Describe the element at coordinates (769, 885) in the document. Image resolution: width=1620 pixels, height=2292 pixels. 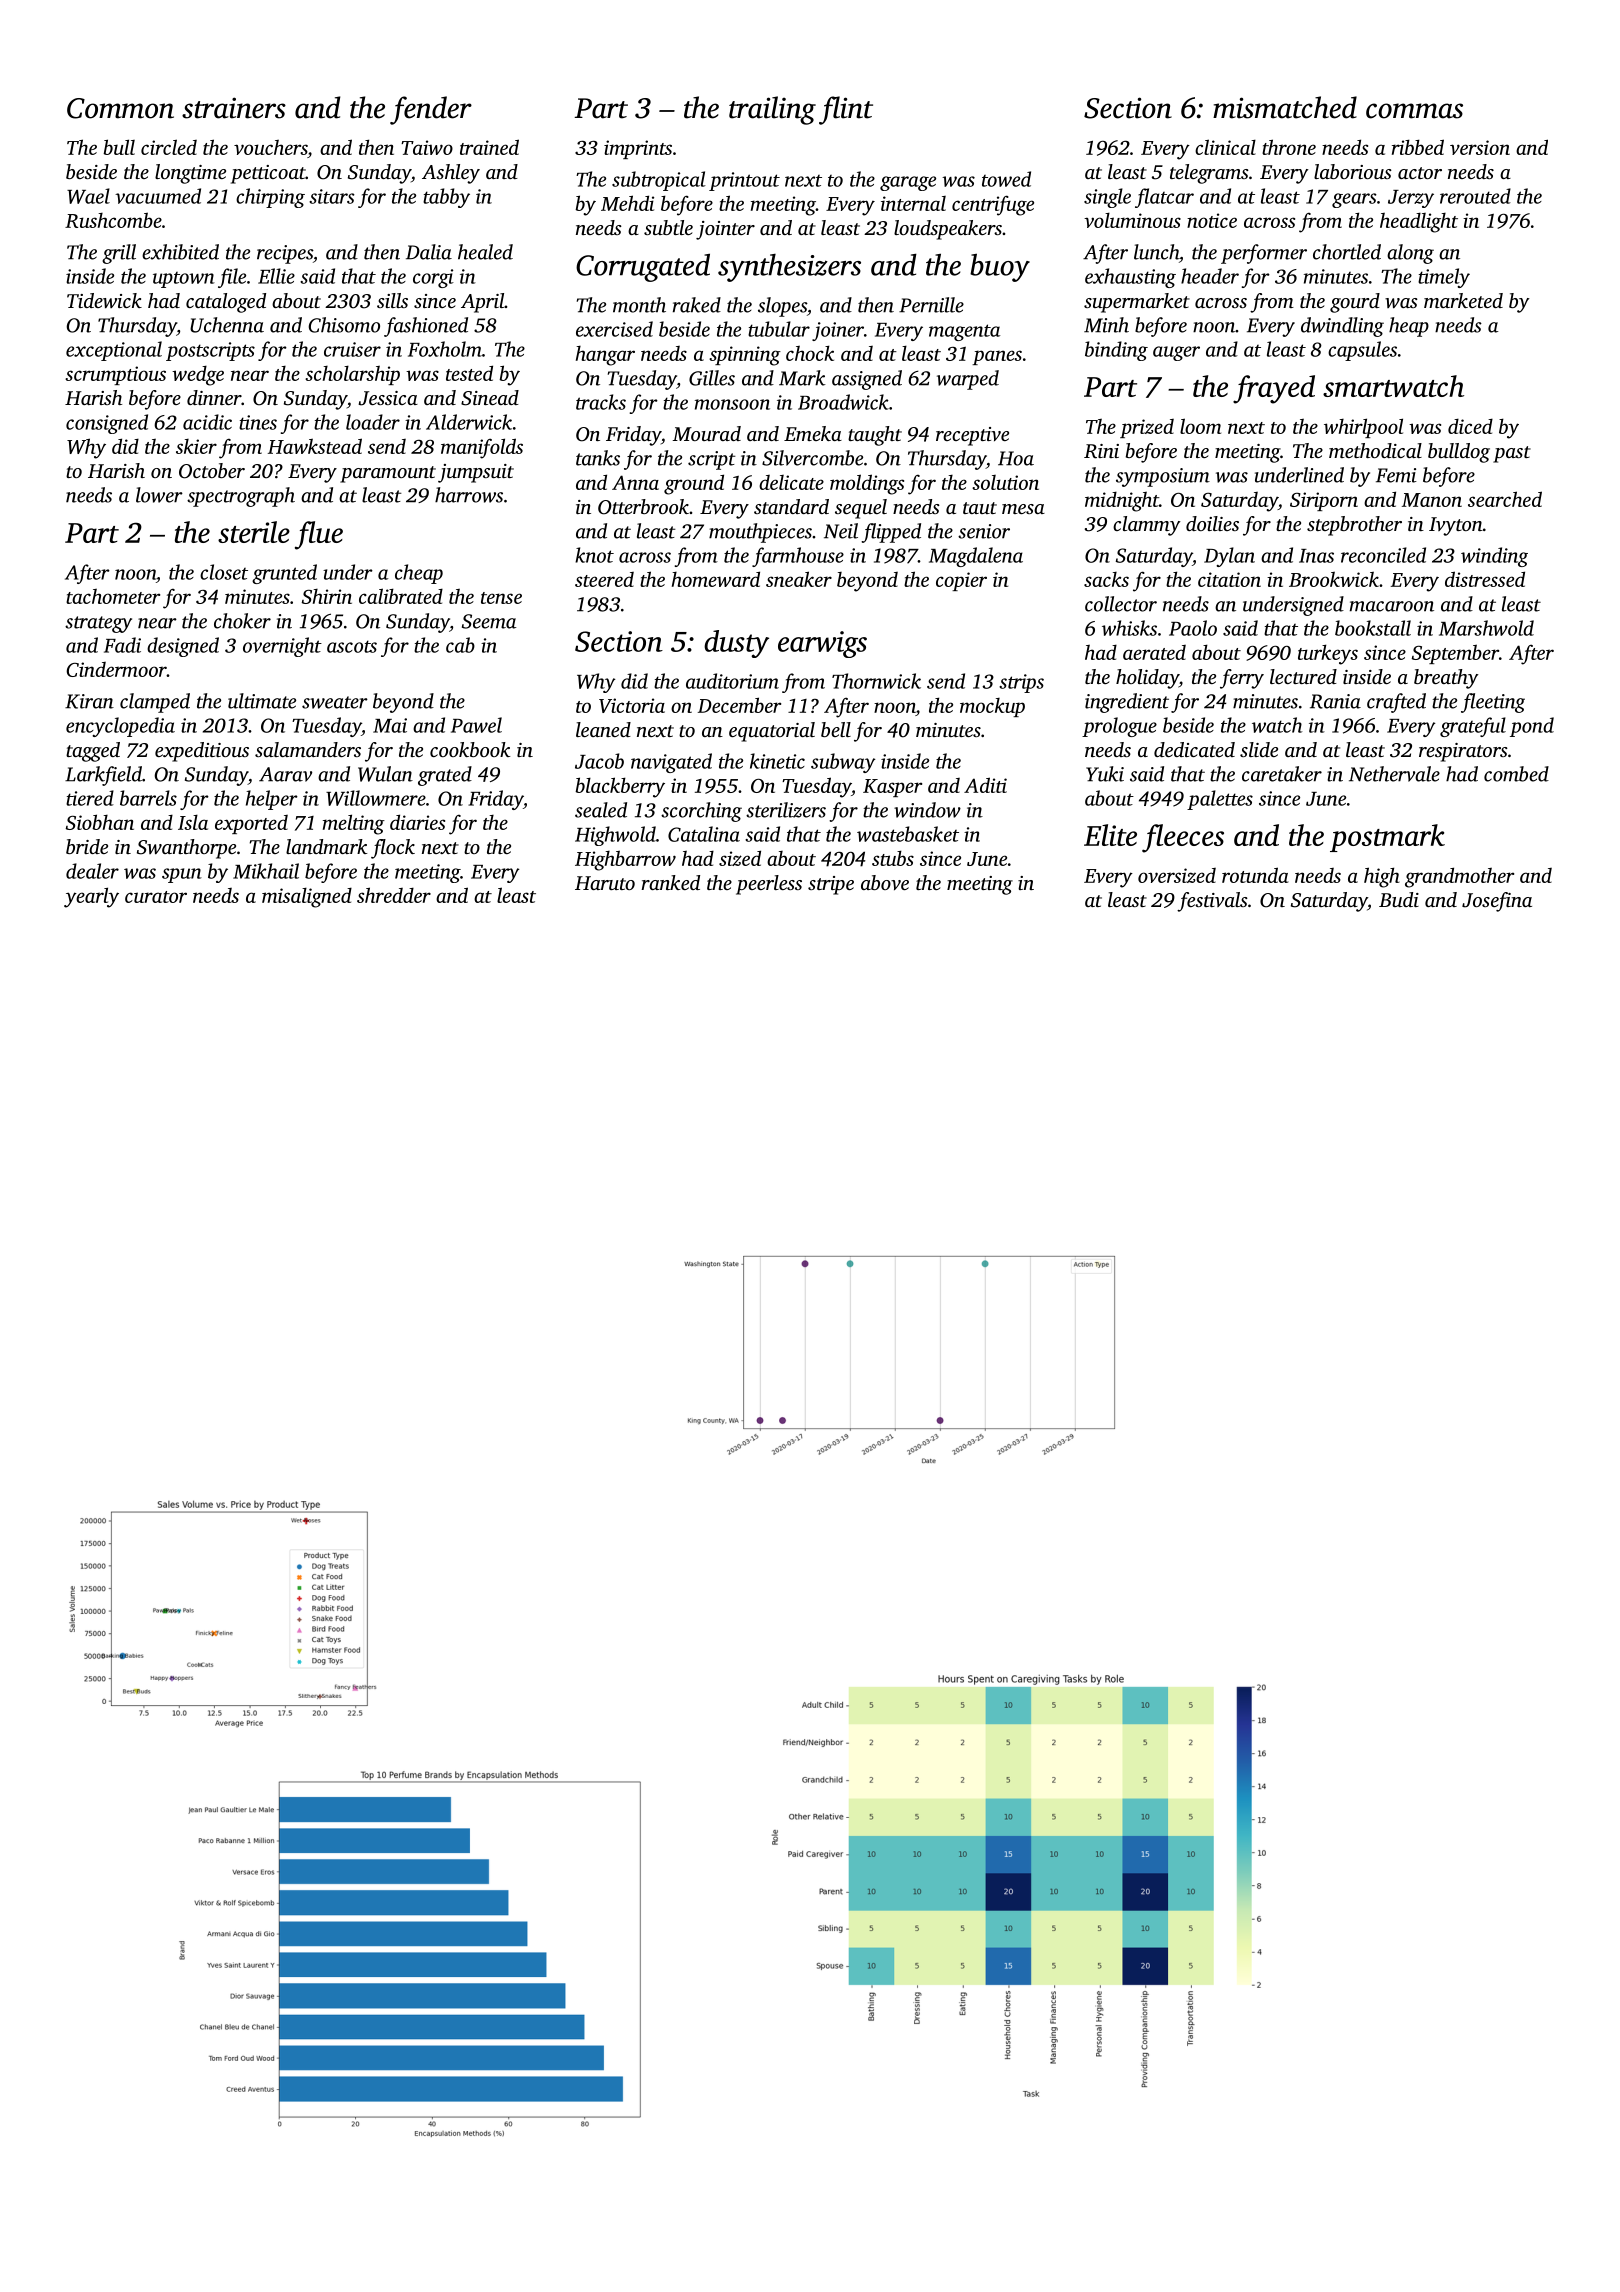
I see `peerless` at that location.
